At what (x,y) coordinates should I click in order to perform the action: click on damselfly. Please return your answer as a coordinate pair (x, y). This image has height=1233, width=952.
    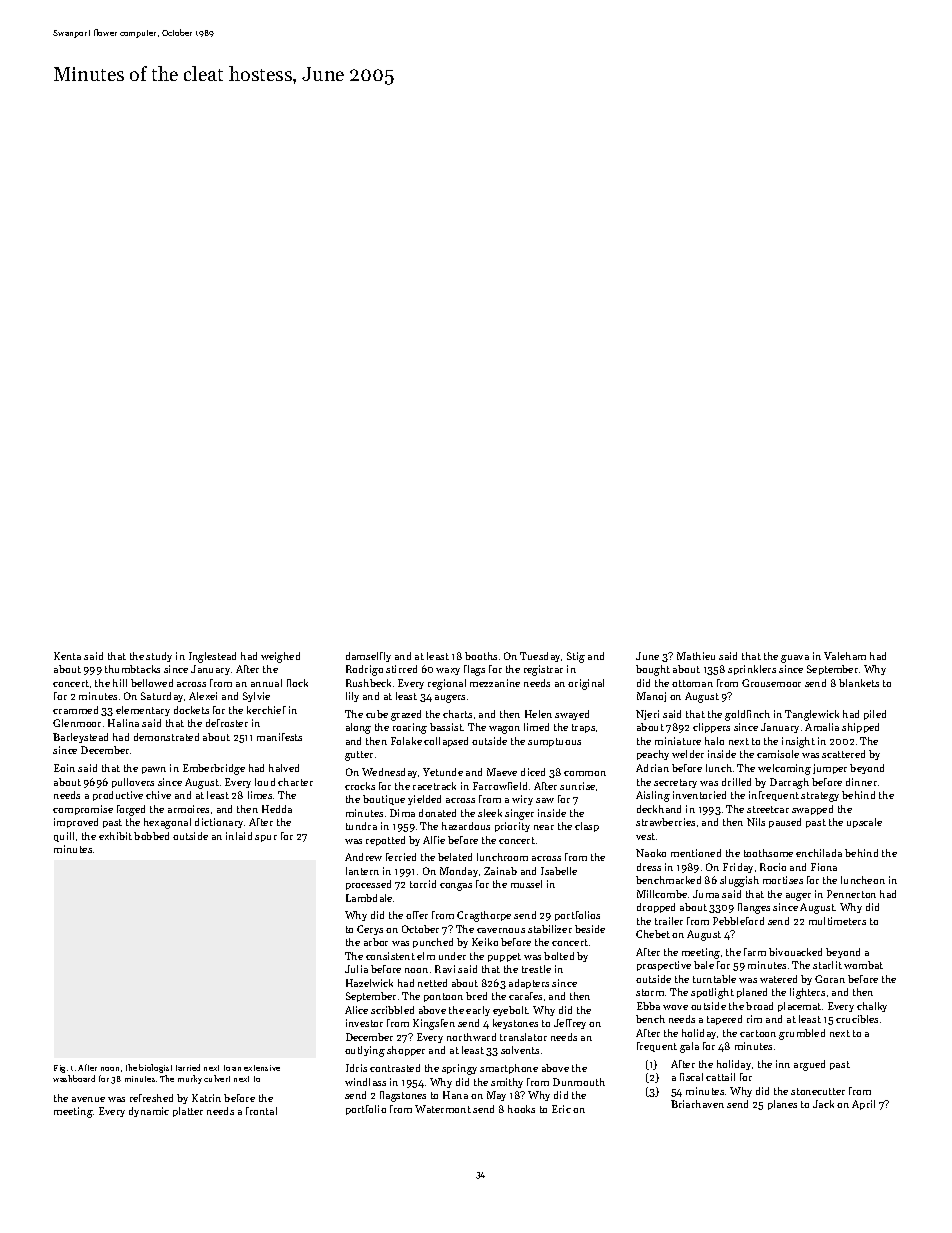
    Looking at the image, I should click on (368, 657).
